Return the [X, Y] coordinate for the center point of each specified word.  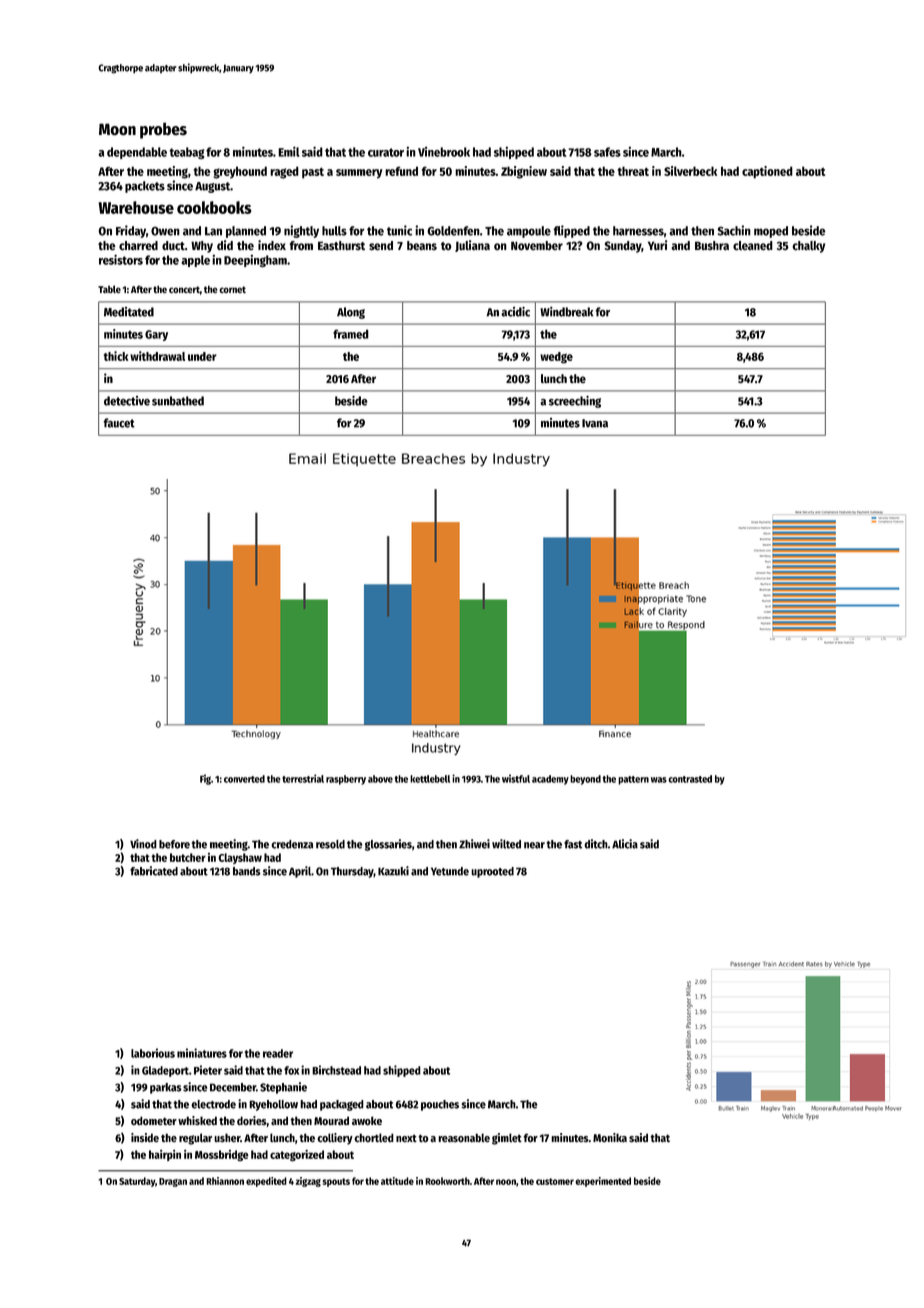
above [380, 779]
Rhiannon [225, 1181]
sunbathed [178, 401]
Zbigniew [524, 172]
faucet [119, 423]
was [659, 780]
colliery [335, 1139]
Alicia [625, 844]
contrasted [690, 779]
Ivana [595, 423]
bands [247, 871]
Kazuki [393, 871]
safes [607, 152]
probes [163, 130]
